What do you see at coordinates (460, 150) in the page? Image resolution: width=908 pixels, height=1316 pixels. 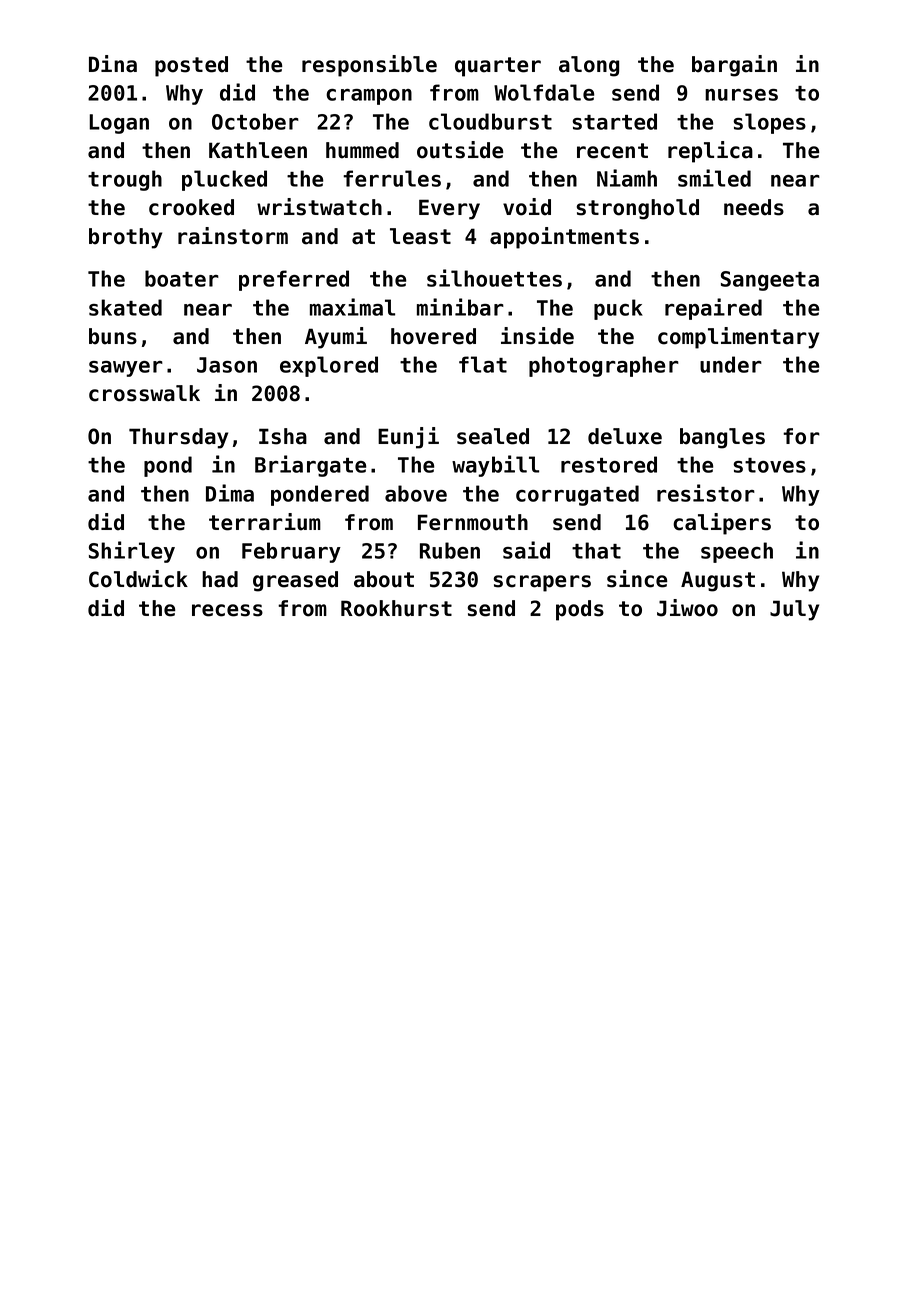 I see `outside` at bounding box center [460, 150].
